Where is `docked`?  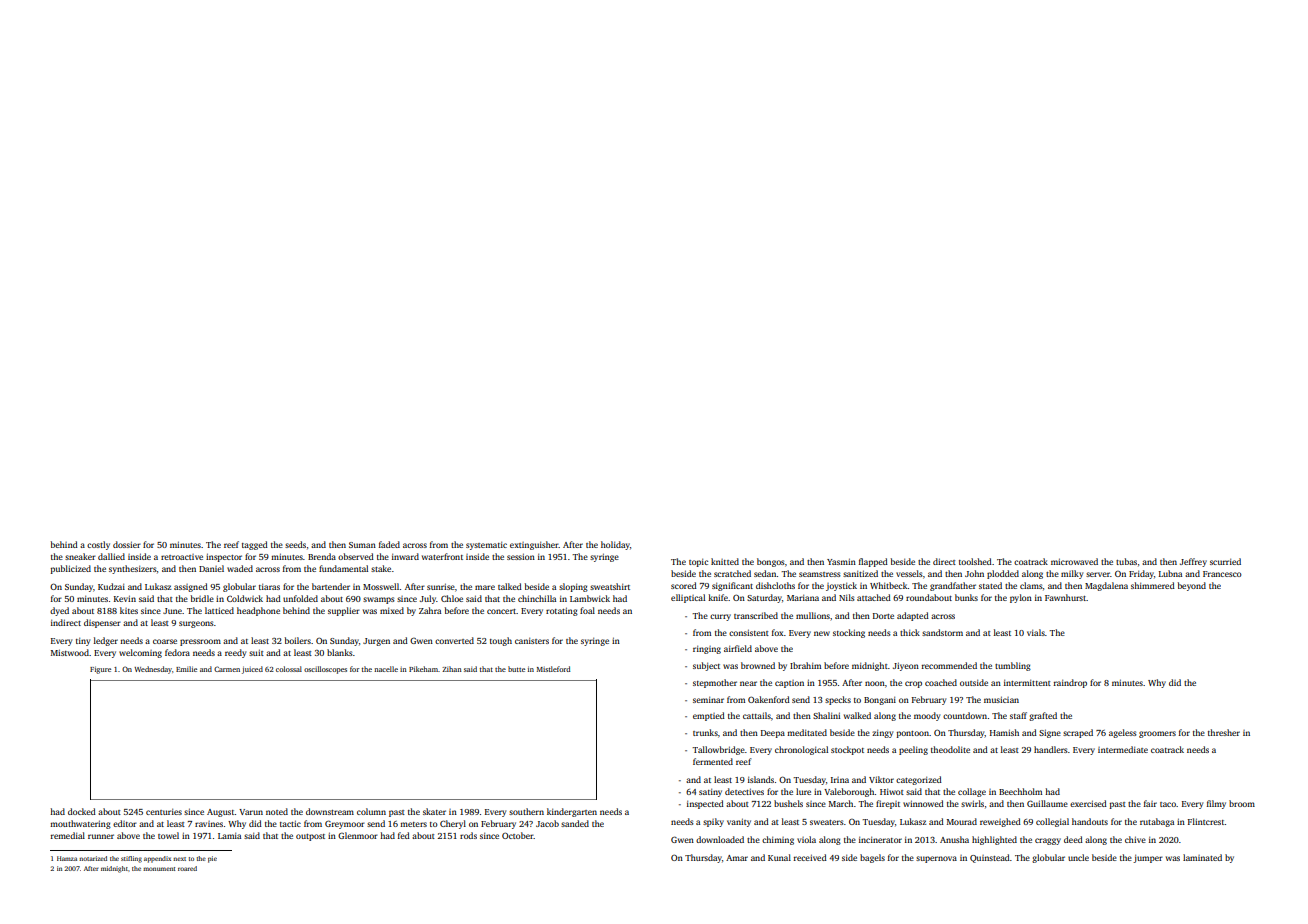 docked is located at coordinates (82, 811).
